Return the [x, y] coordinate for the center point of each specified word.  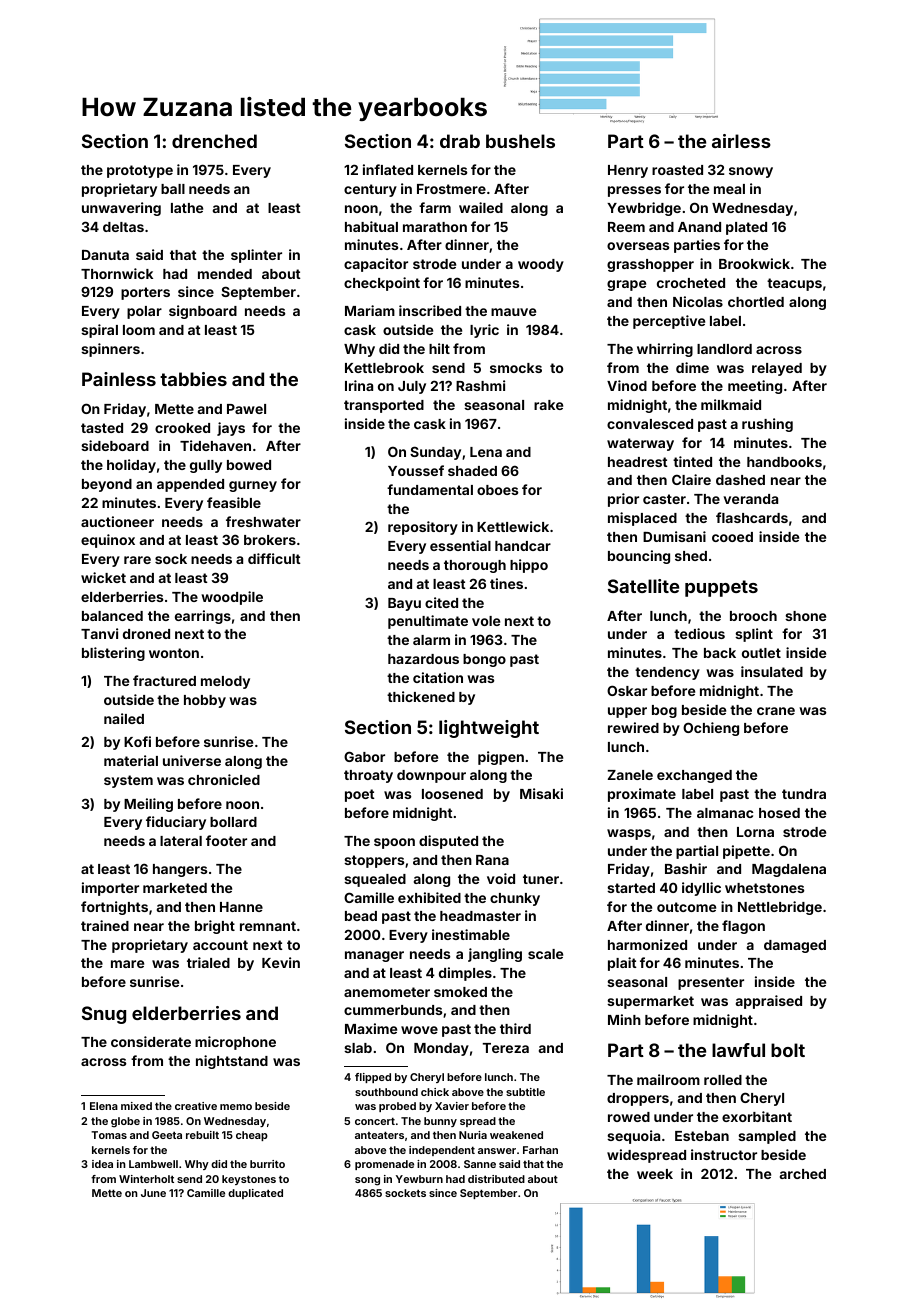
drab [460, 141]
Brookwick [754, 263]
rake [548, 405]
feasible [234, 502]
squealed [375, 880]
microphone [235, 1043]
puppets [721, 588]
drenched [214, 141]
